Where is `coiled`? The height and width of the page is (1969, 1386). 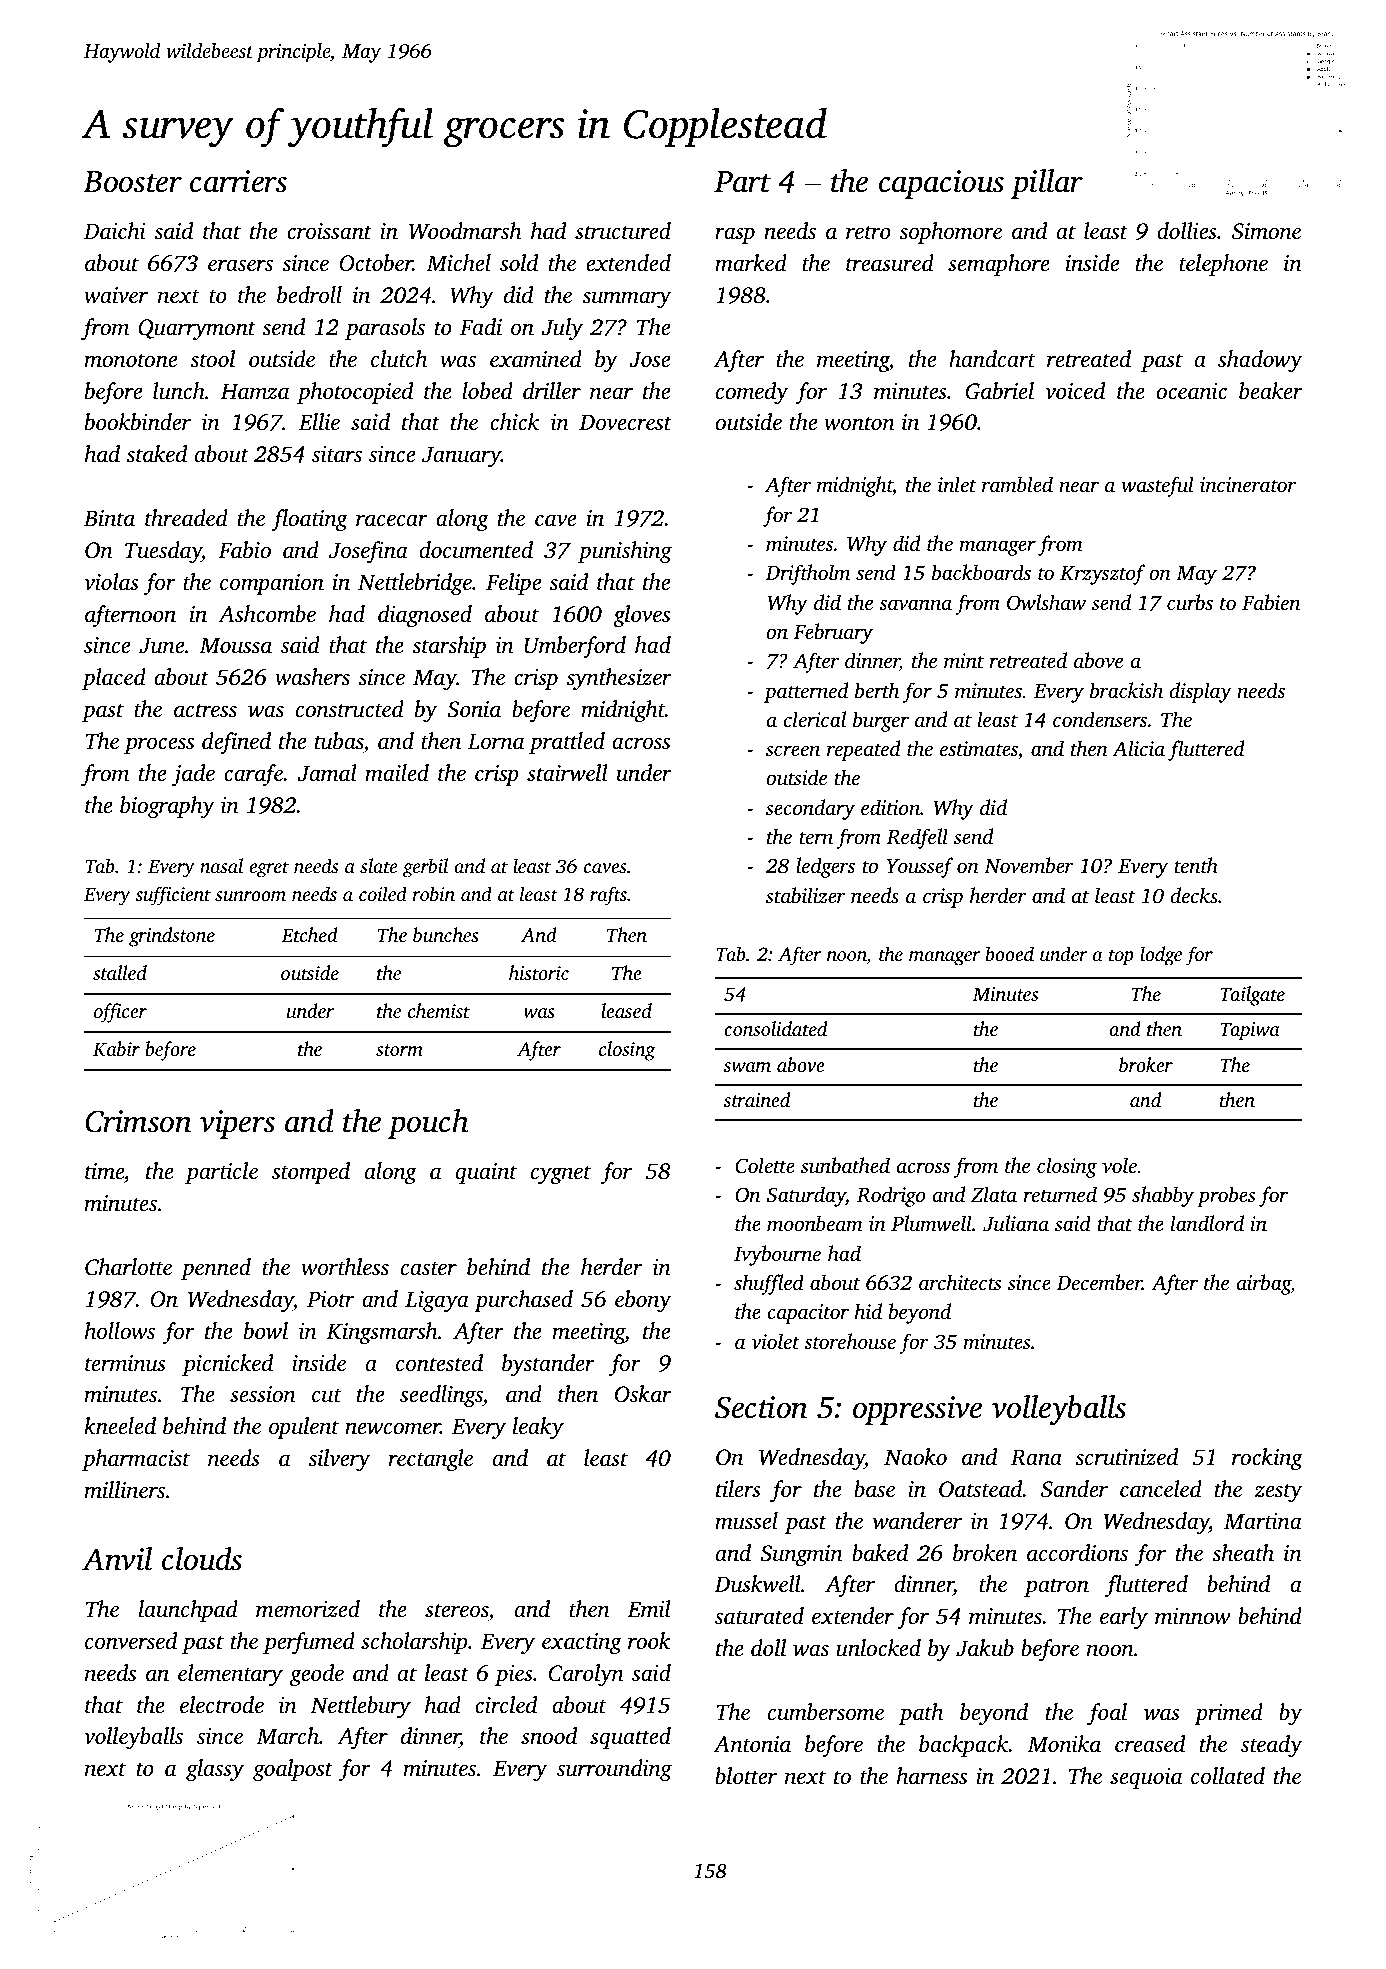
coiled is located at coordinates (383, 893).
